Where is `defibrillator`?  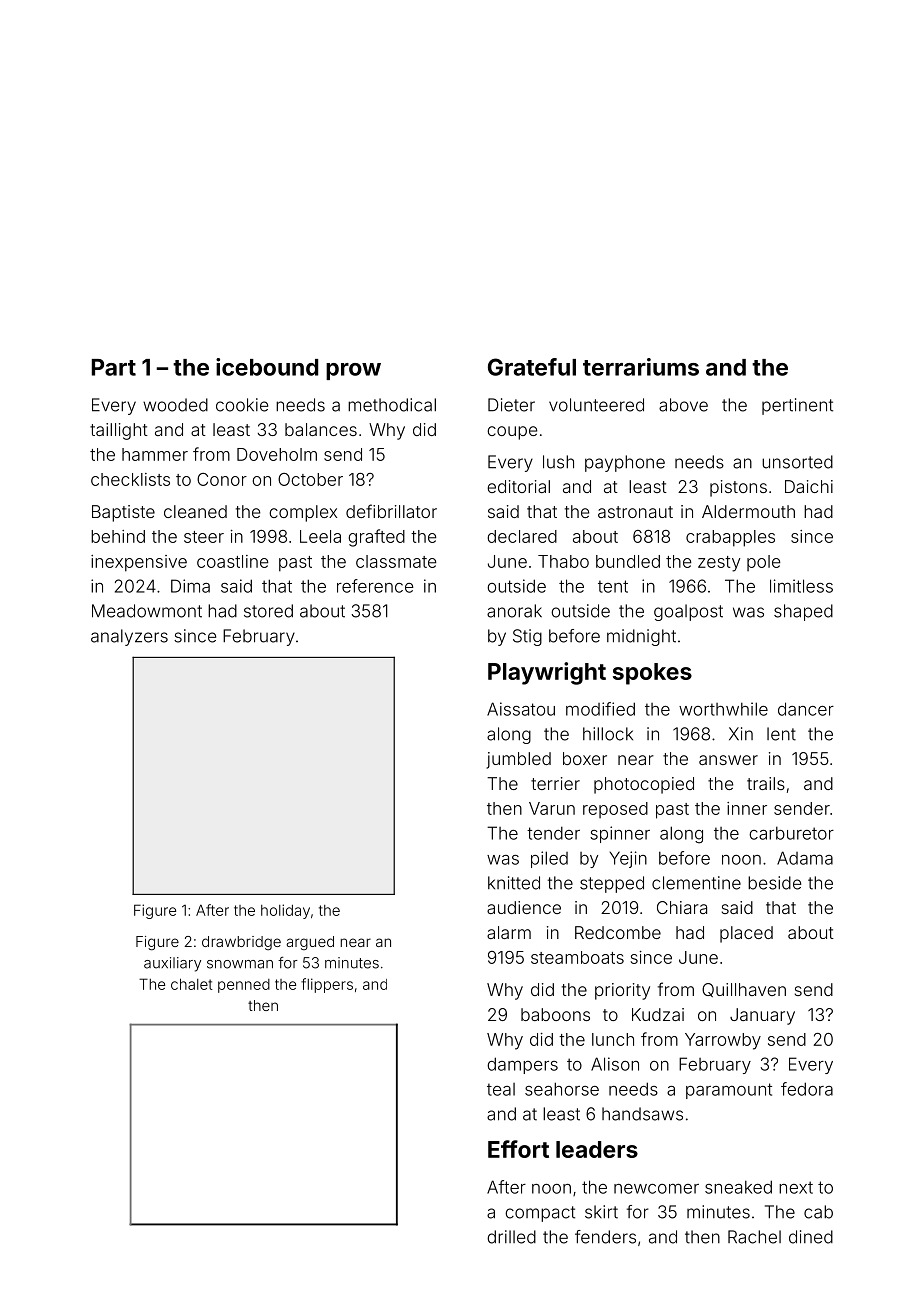
defibrillator is located at coordinates (391, 511).
